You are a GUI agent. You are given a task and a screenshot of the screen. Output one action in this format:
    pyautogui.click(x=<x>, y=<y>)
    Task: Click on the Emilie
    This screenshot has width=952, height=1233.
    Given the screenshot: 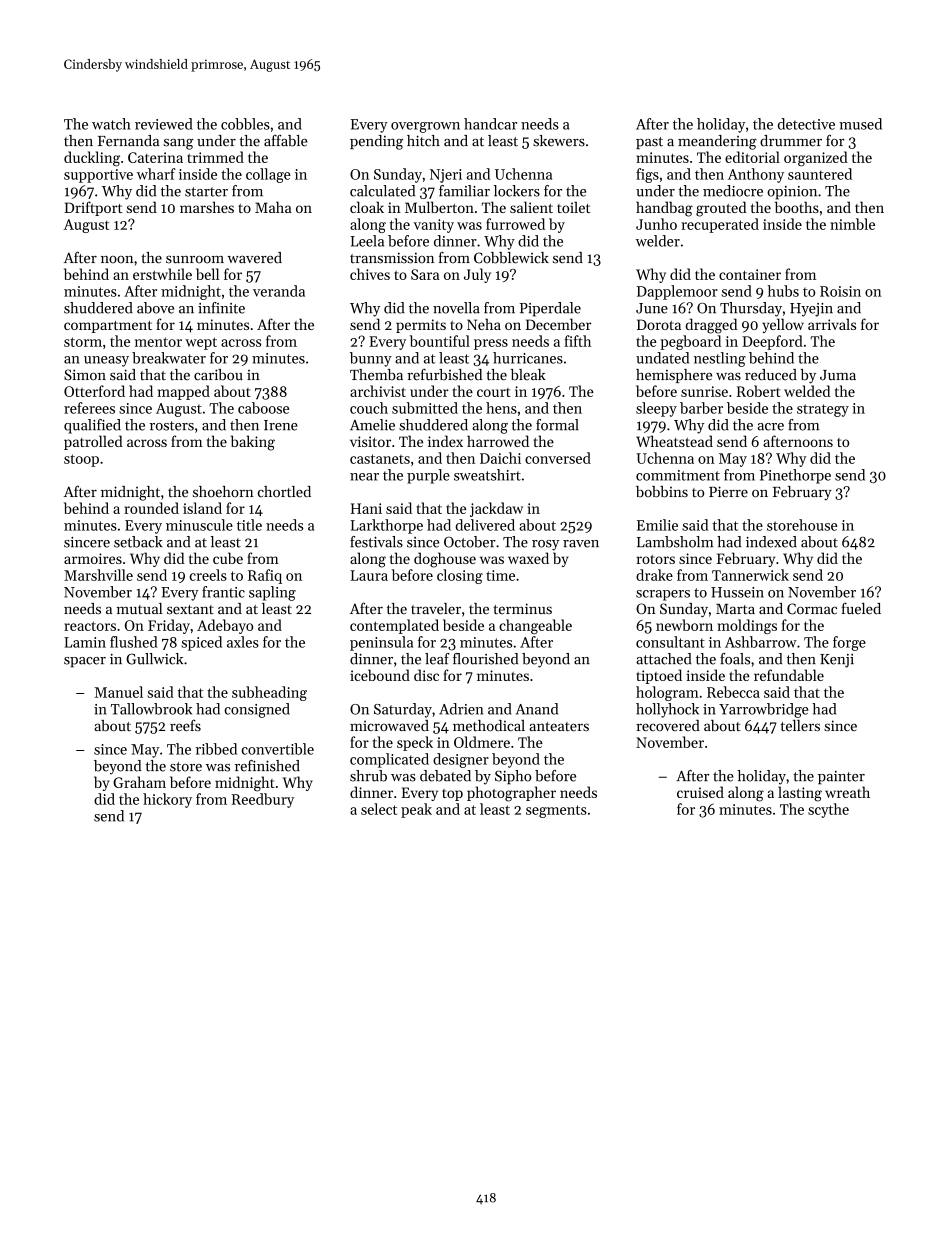 What is the action you would take?
    pyautogui.click(x=657, y=525)
